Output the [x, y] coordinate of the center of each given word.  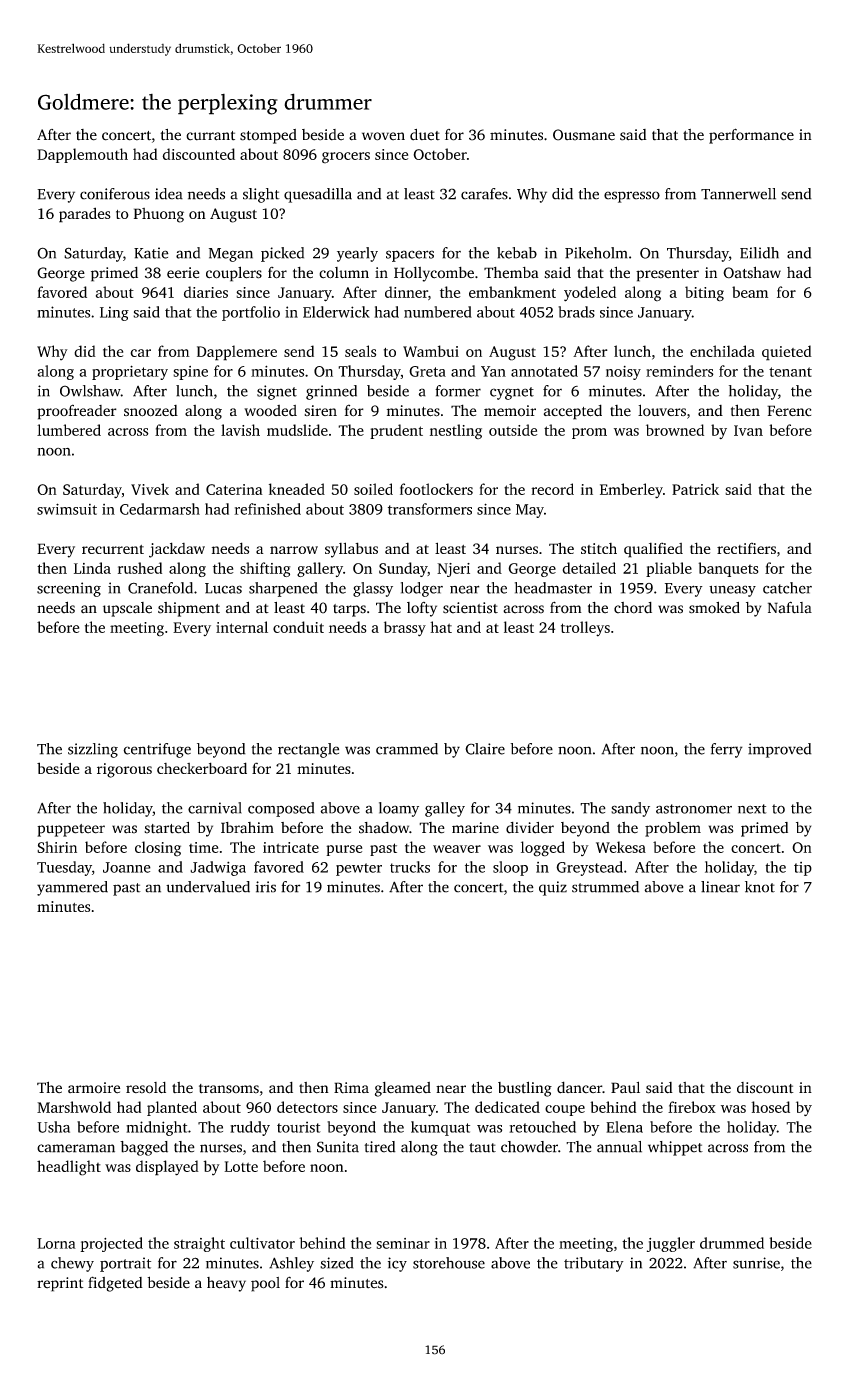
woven [383, 136]
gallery [320, 569]
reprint [60, 1284]
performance [751, 136]
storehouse [449, 1263]
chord [633, 608]
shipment [189, 609]
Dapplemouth [82, 155]
